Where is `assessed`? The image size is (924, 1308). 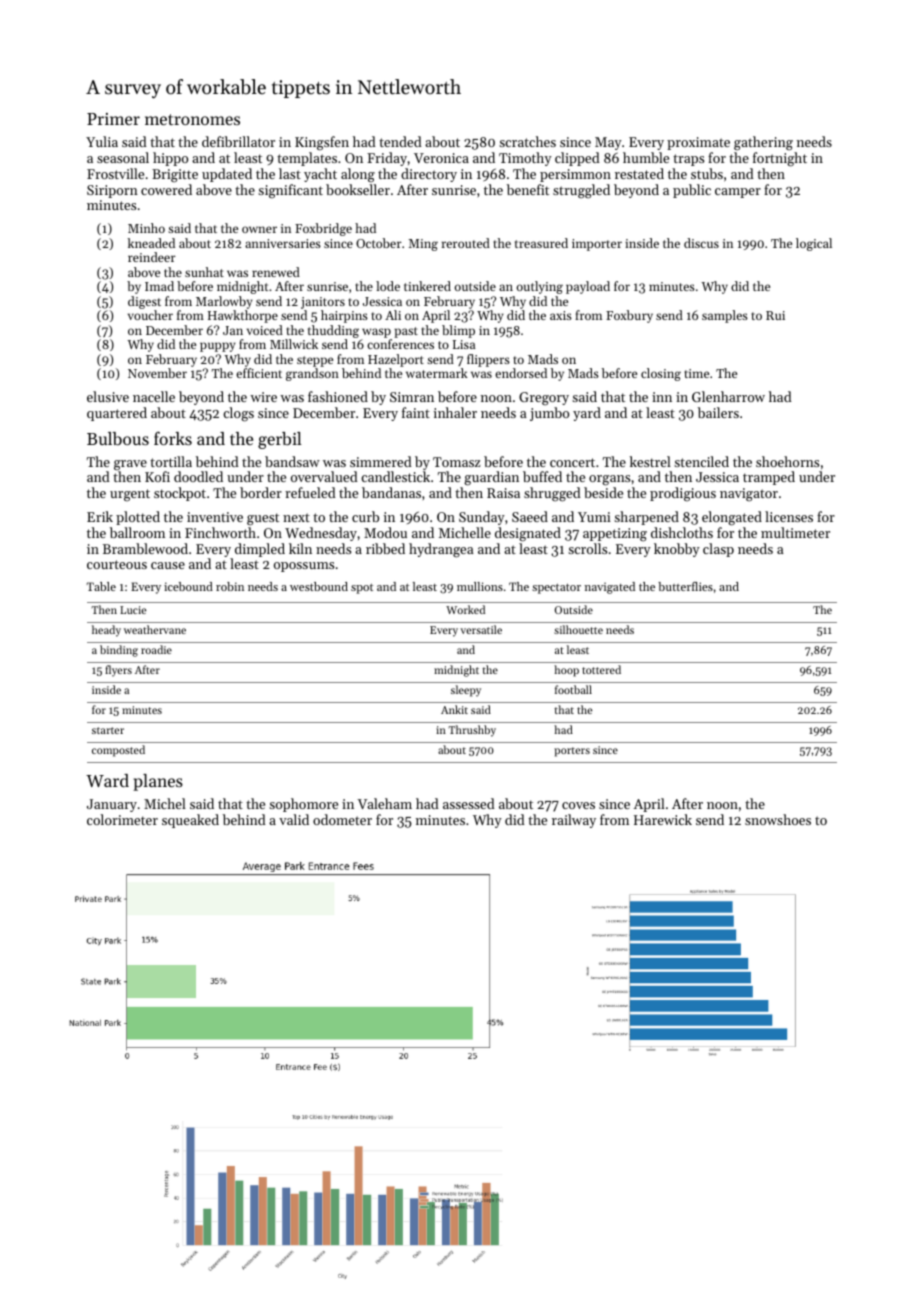
assessed is located at coordinates (469, 803).
